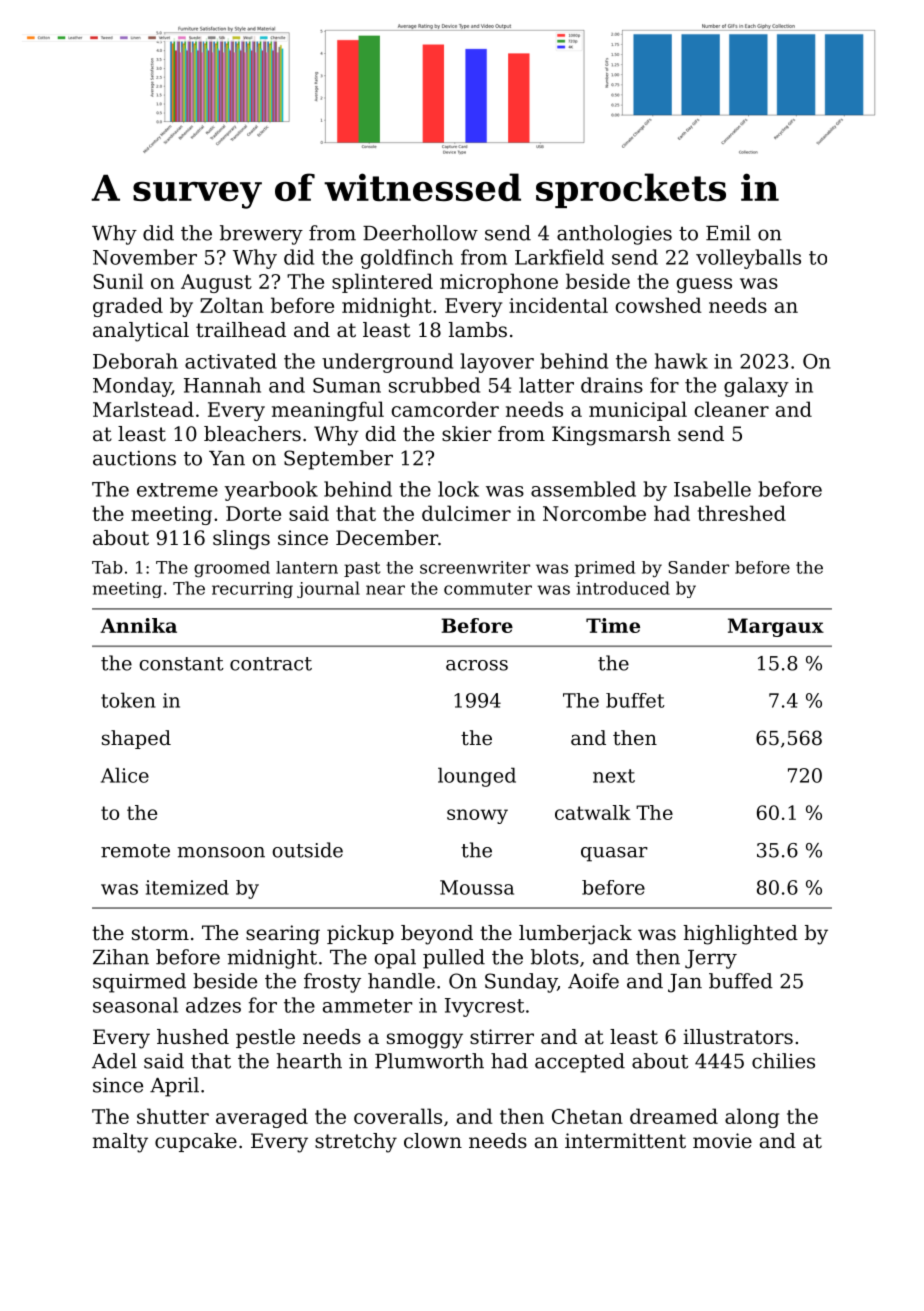  What do you see at coordinates (593, 981) in the screenshot?
I see `Aoife` at bounding box center [593, 981].
